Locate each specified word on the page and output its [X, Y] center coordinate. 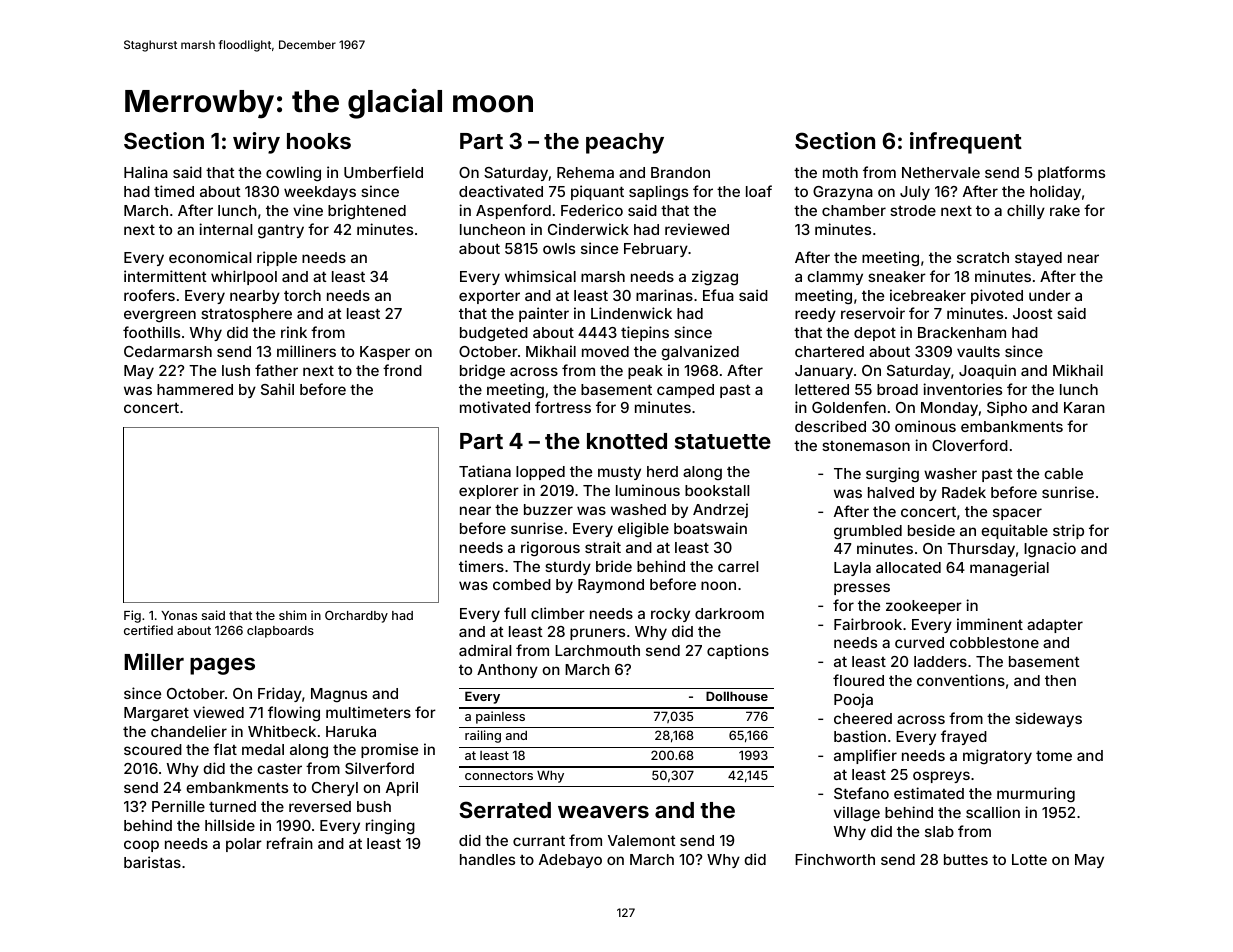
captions [738, 651]
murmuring [1036, 794]
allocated [908, 567]
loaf [759, 191]
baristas [152, 862]
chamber [854, 210]
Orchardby [356, 616]
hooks [319, 141]
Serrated [505, 809]
